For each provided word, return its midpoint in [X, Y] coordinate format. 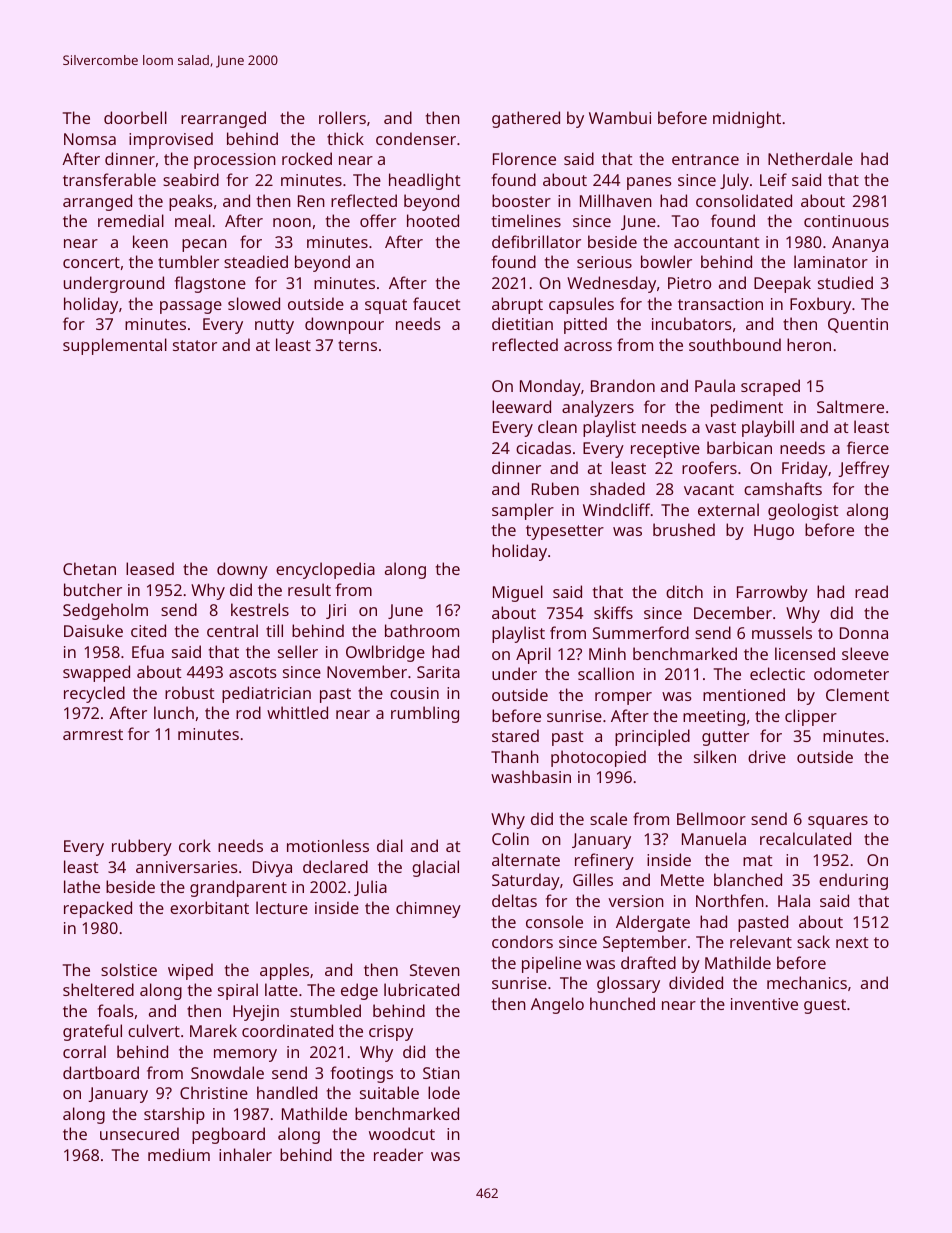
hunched [622, 1003]
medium [179, 1154]
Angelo [557, 1005]
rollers [342, 117]
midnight [747, 119]
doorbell [135, 117]
